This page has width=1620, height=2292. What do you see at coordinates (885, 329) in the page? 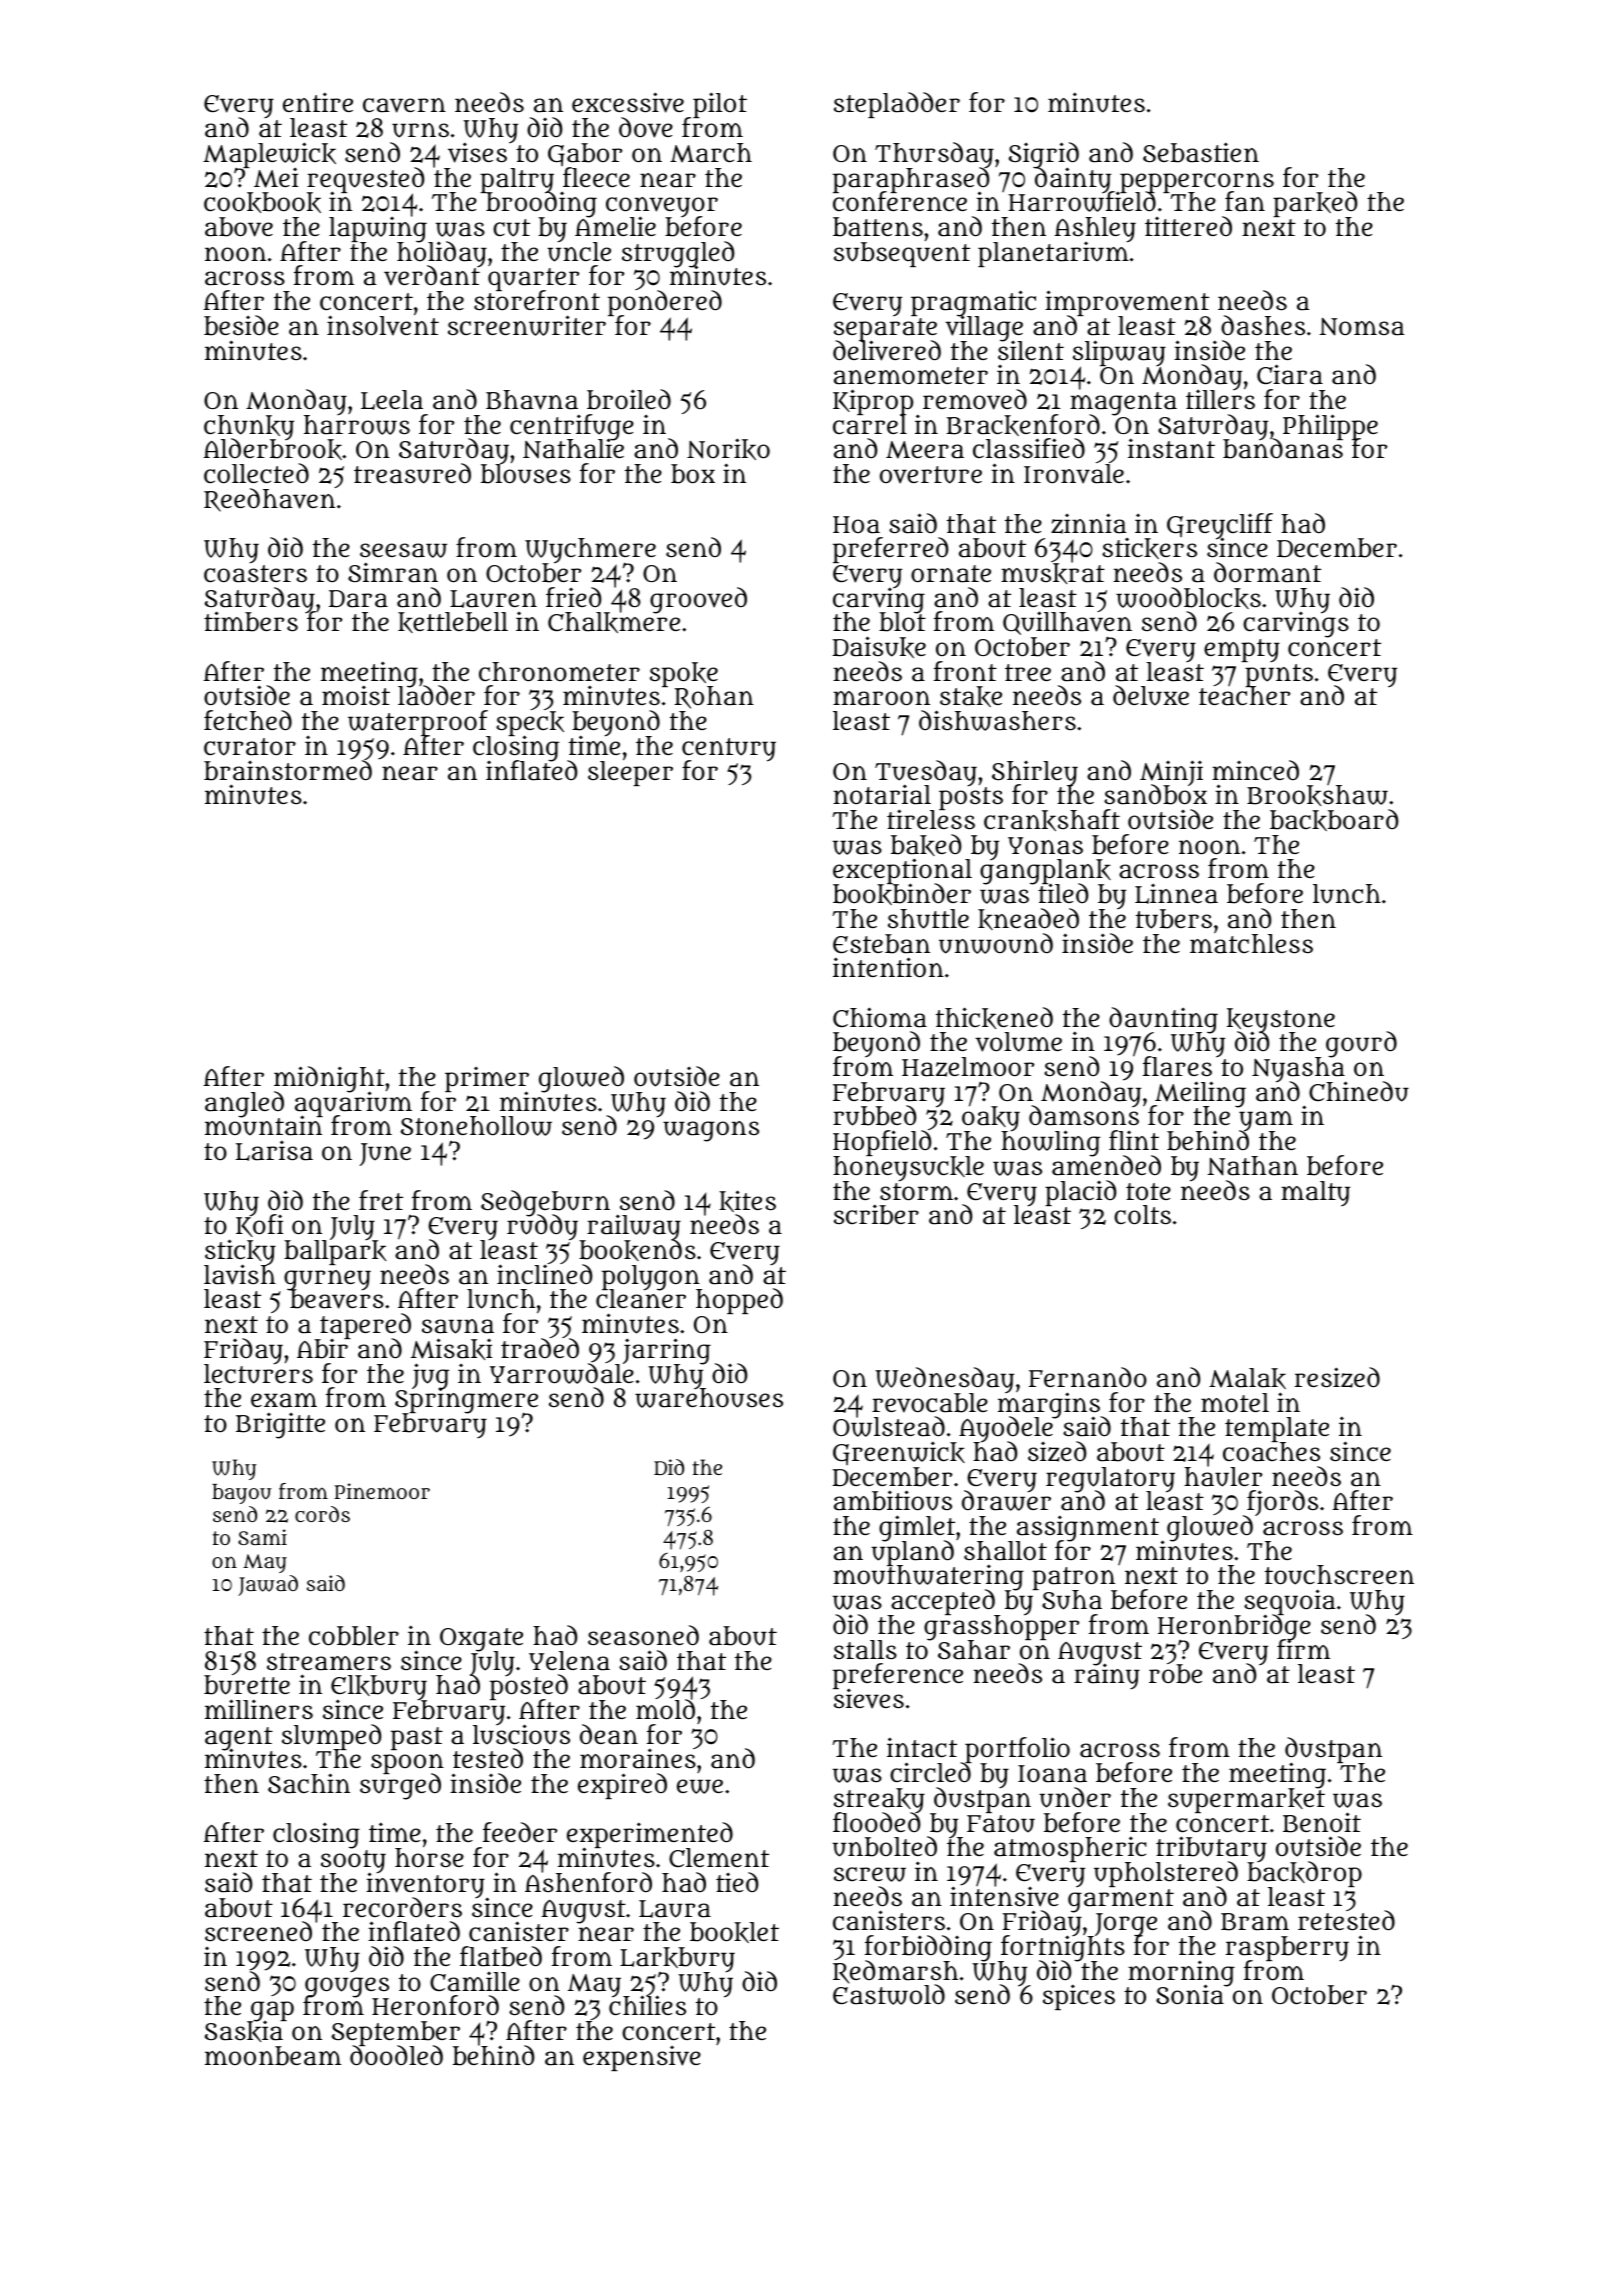
I see `separate` at bounding box center [885, 329].
